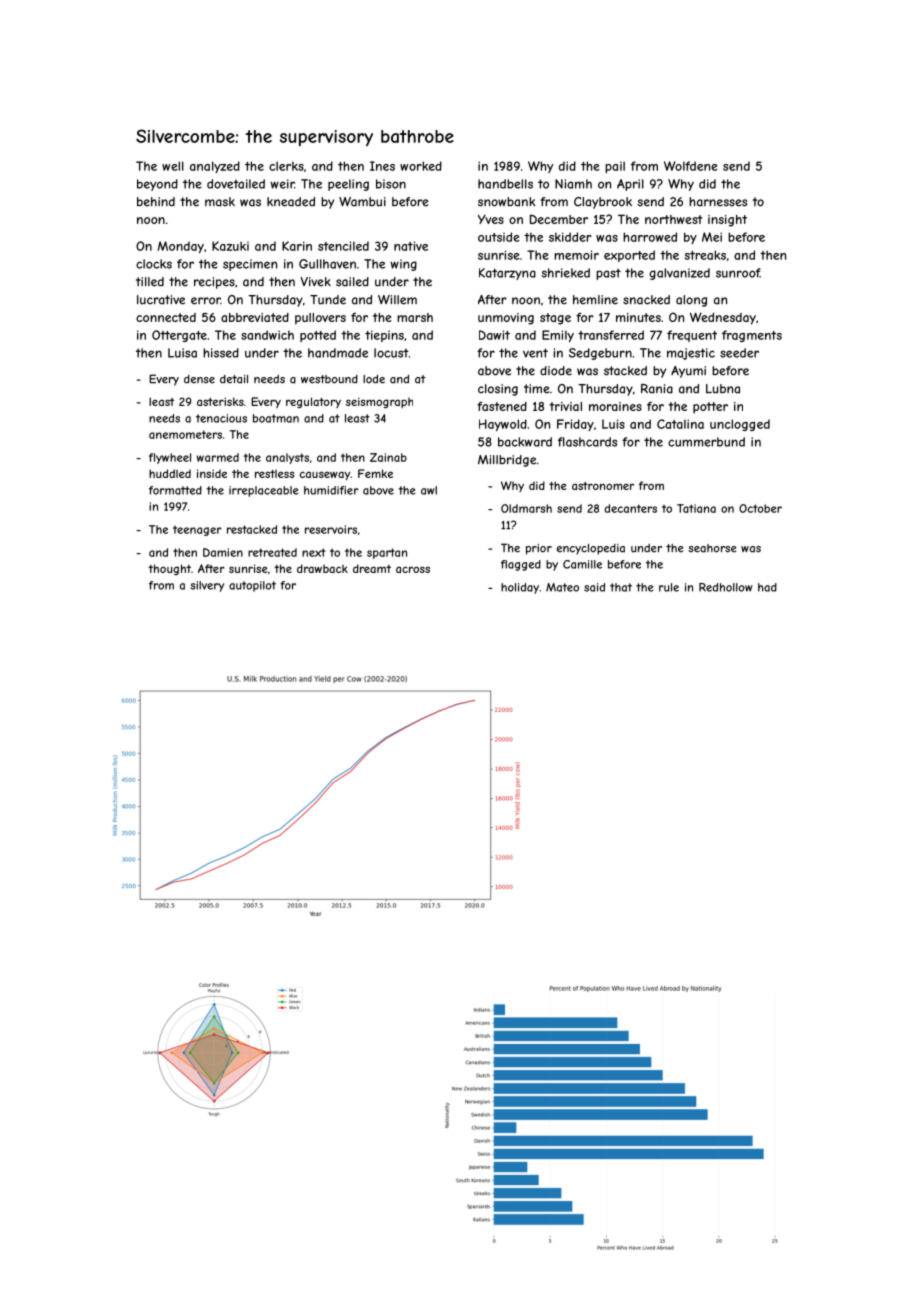 This screenshot has width=924, height=1314. I want to click on dense, so click(199, 379).
